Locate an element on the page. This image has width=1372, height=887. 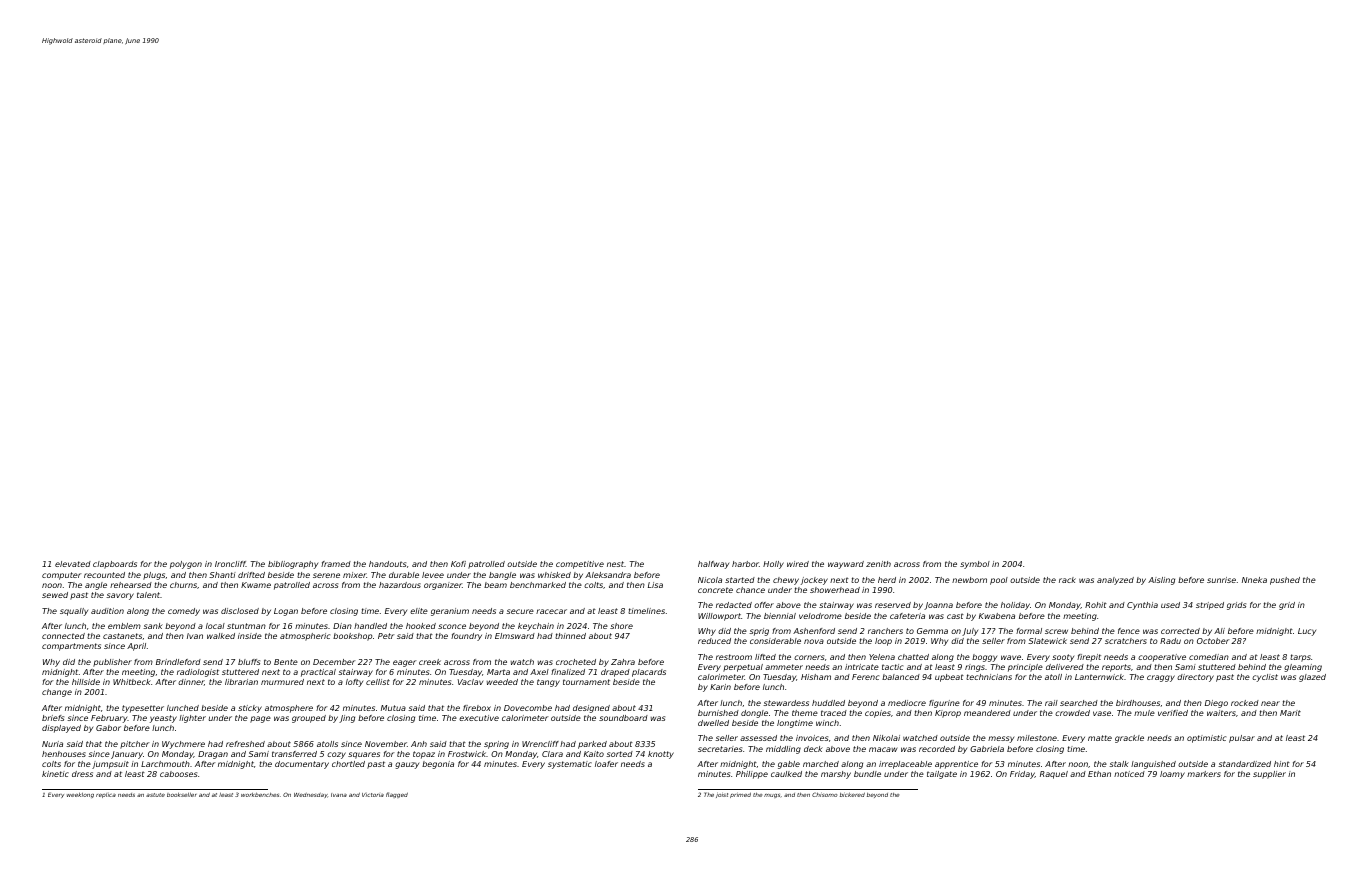
keychain is located at coordinates (536, 627).
